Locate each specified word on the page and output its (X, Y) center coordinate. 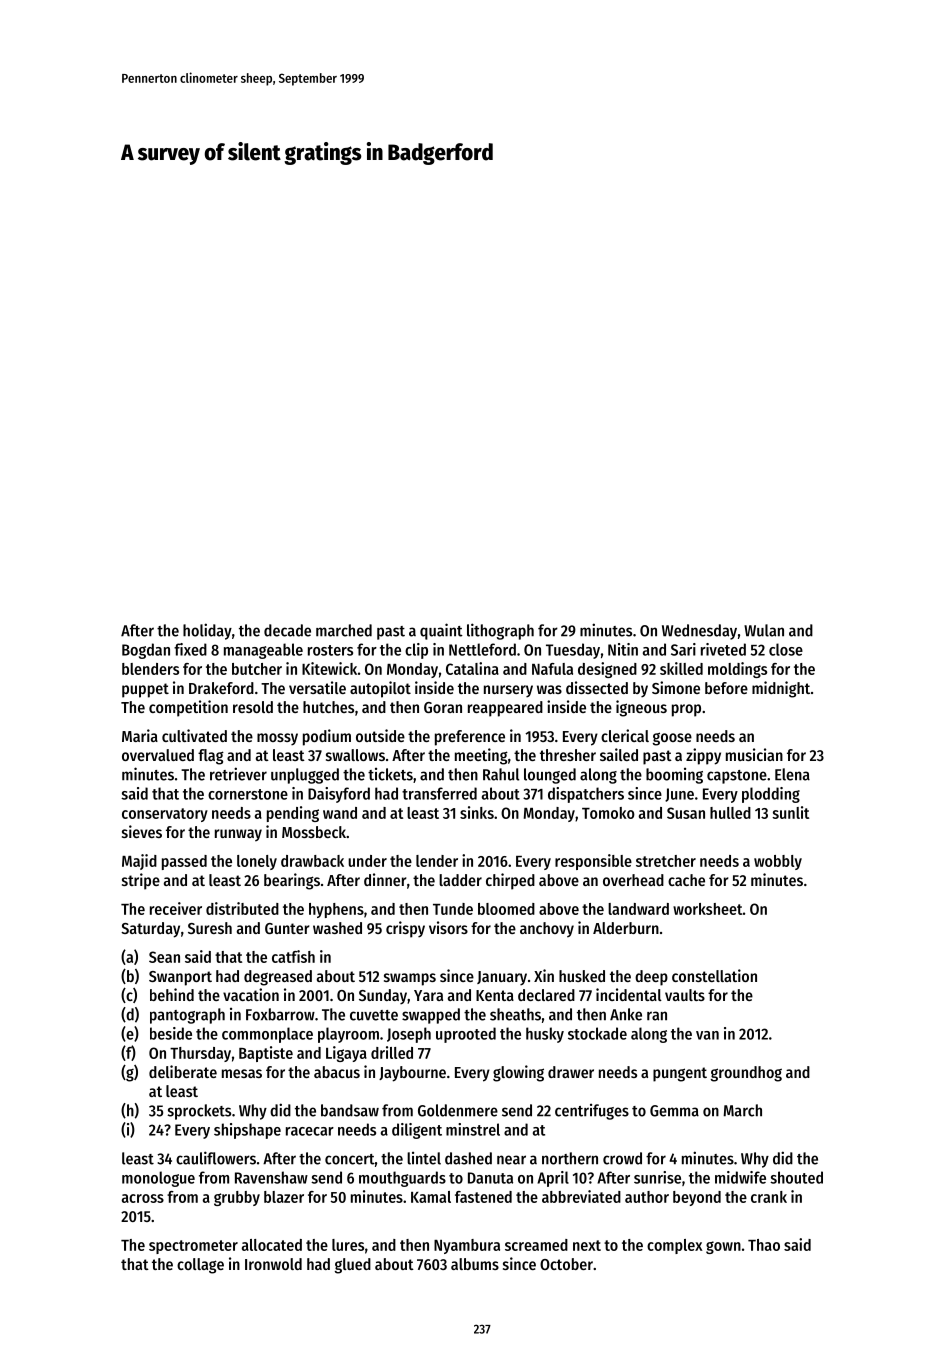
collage (200, 1266)
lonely (257, 862)
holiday (207, 631)
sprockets (199, 1112)
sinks (477, 812)
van (707, 1035)
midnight (781, 689)
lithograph (500, 631)
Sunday (383, 997)
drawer (571, 1072)
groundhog (746, 1074)
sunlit (790, 812)
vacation (251, 994)
